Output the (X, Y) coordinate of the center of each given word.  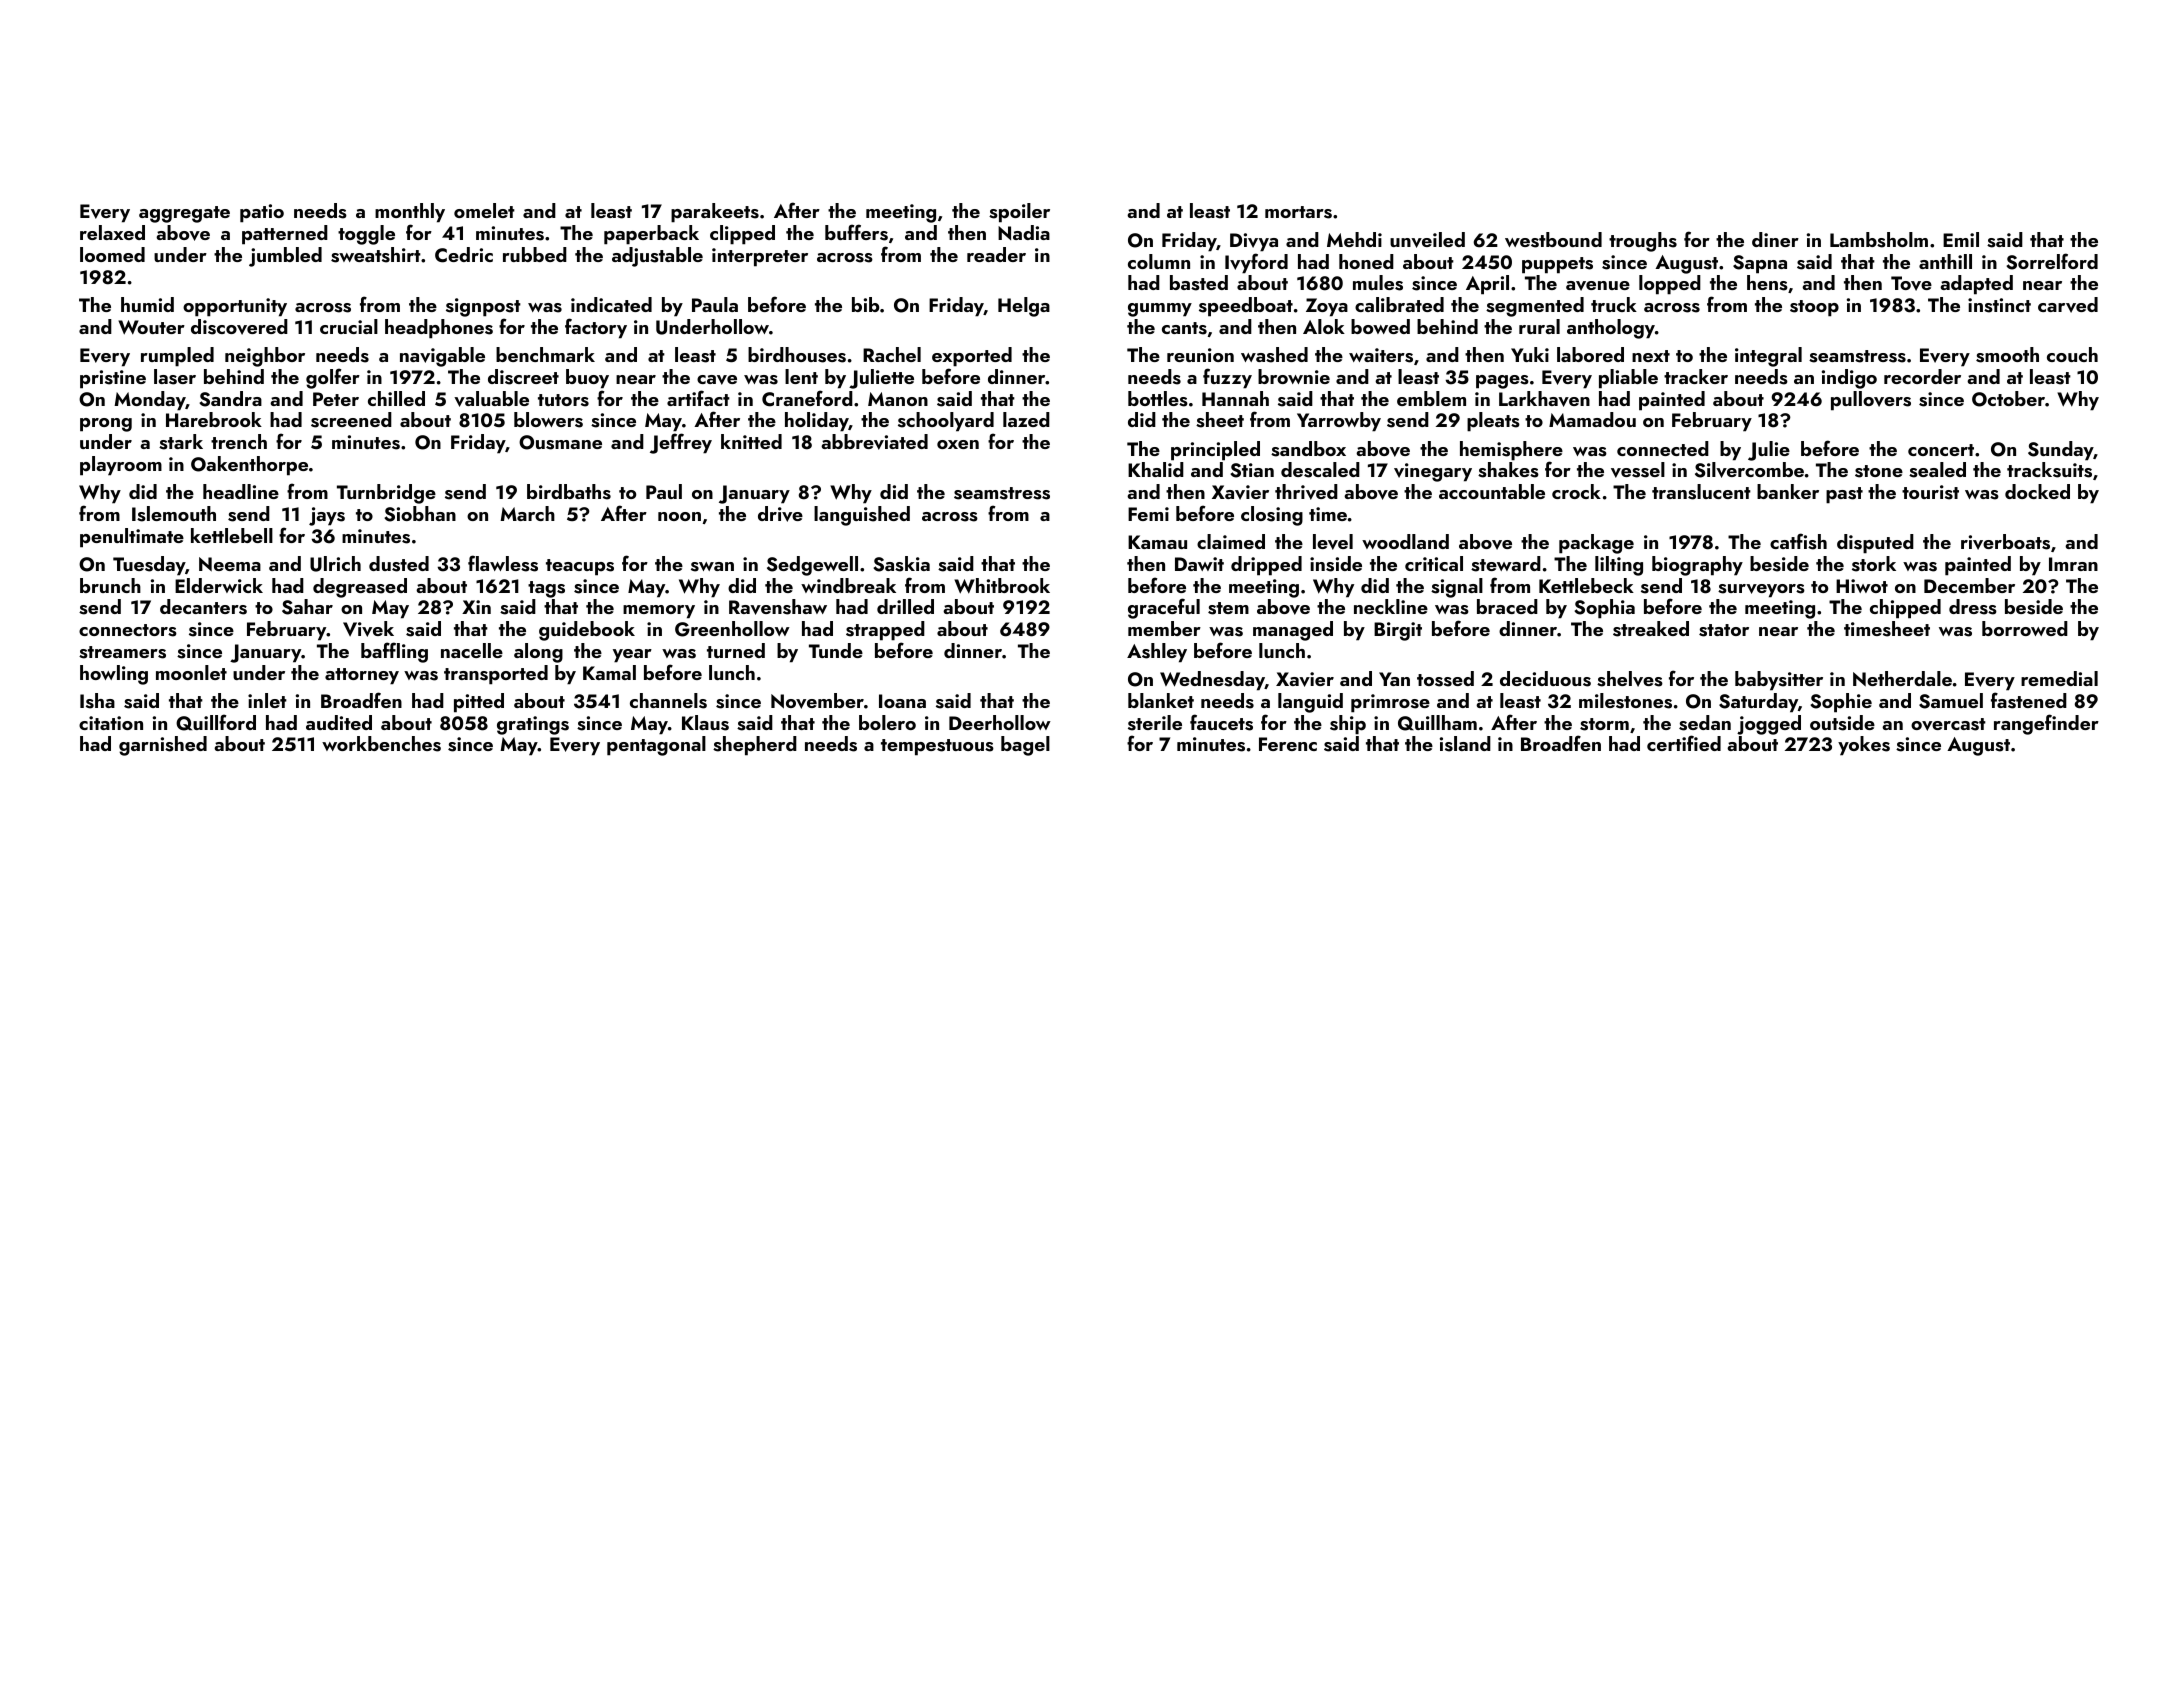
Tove (1911, 283)
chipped (1905, 609)
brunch (110, 585)
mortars (1298, 212)
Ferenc (1288, 744)
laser (175, 377)
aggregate (184, 214)
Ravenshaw (778, 607)
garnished (163, 746)
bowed (1380, 326)
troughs (1643, 242)
